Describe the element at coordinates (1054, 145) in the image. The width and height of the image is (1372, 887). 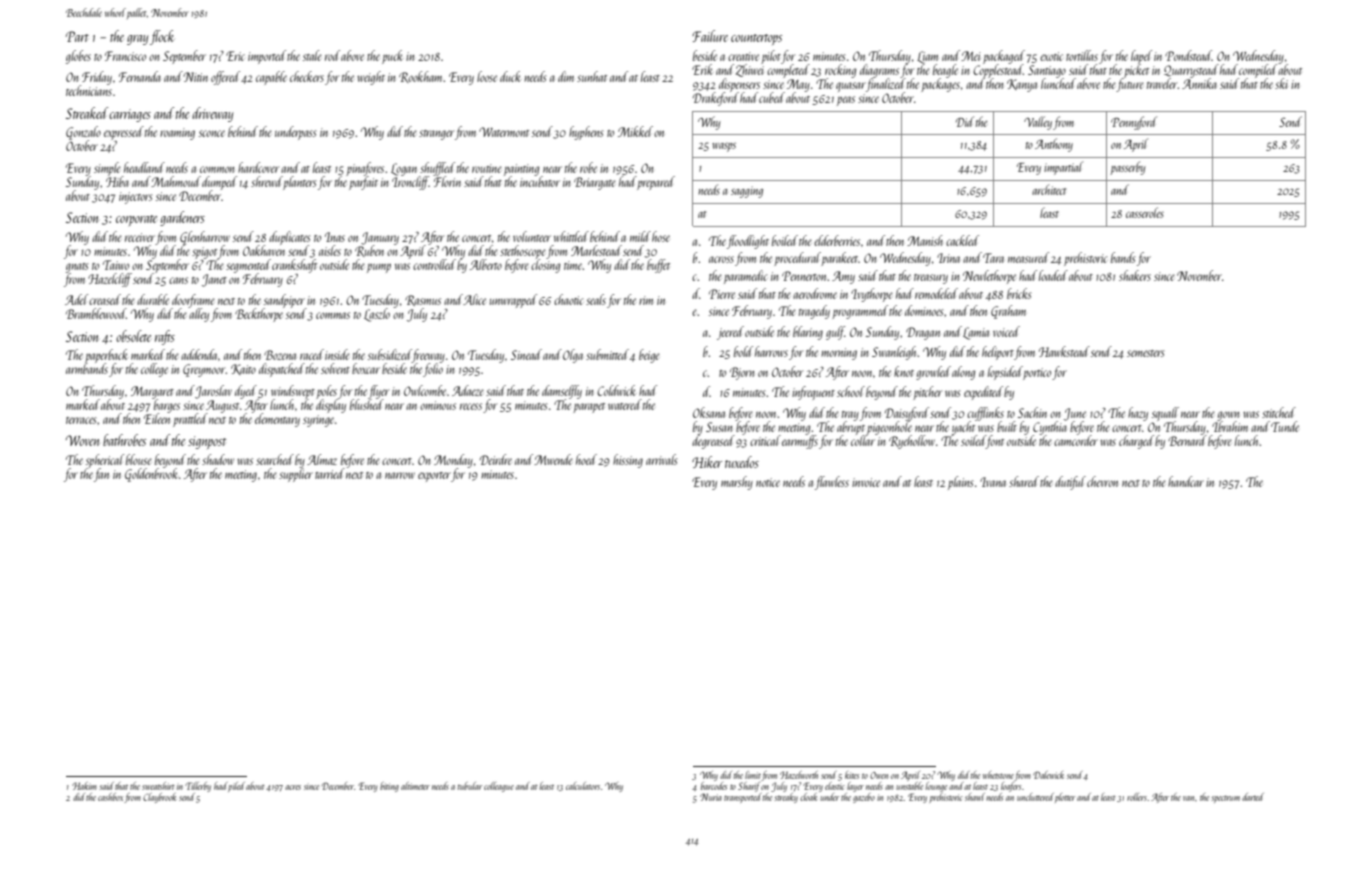
I see `Anthony` at that location.
